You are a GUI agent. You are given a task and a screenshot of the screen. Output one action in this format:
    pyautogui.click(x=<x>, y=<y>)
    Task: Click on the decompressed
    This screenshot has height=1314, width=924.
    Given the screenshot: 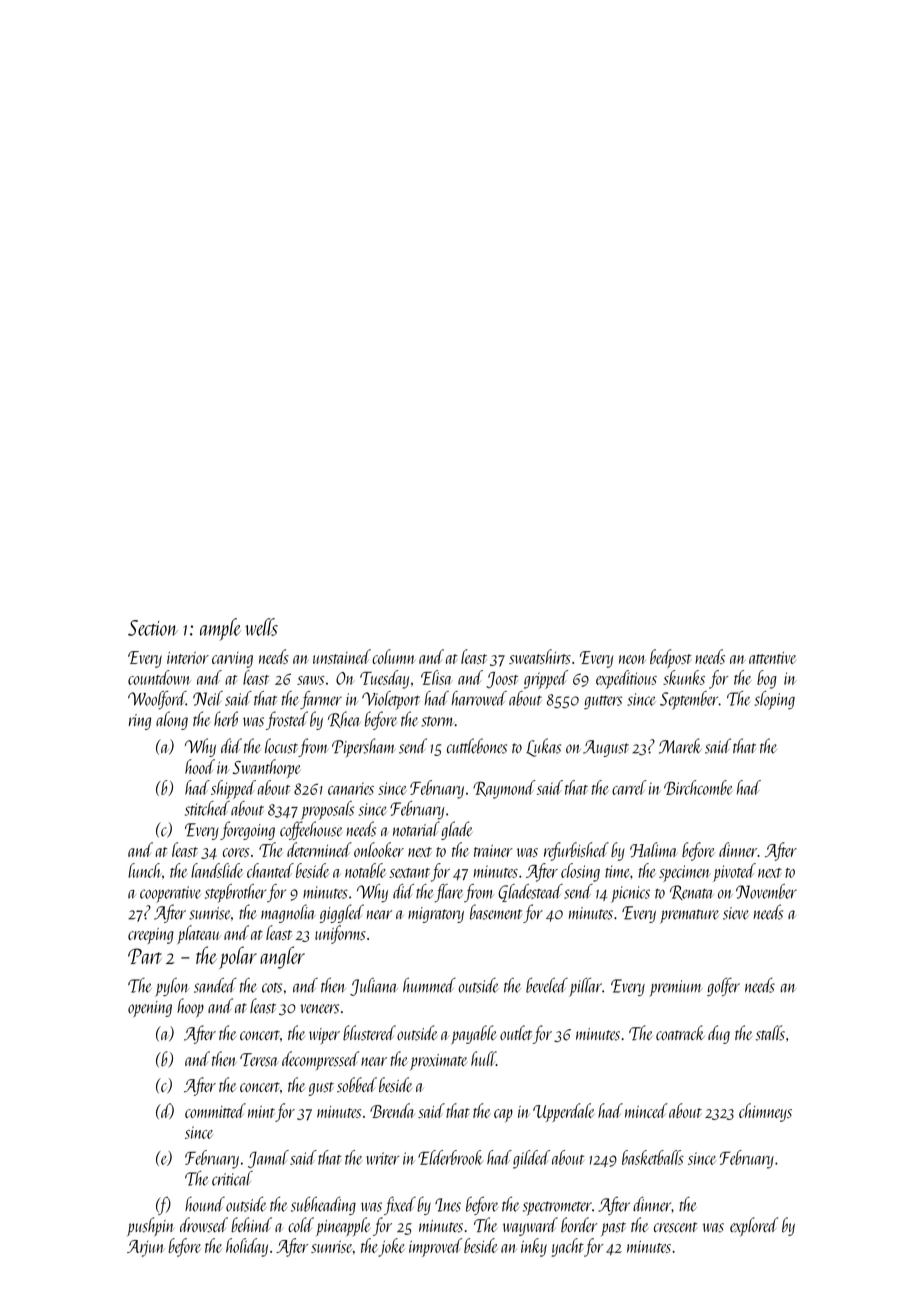 What is the action you would take?
    pyautogui.click(x=320, y=1060)
